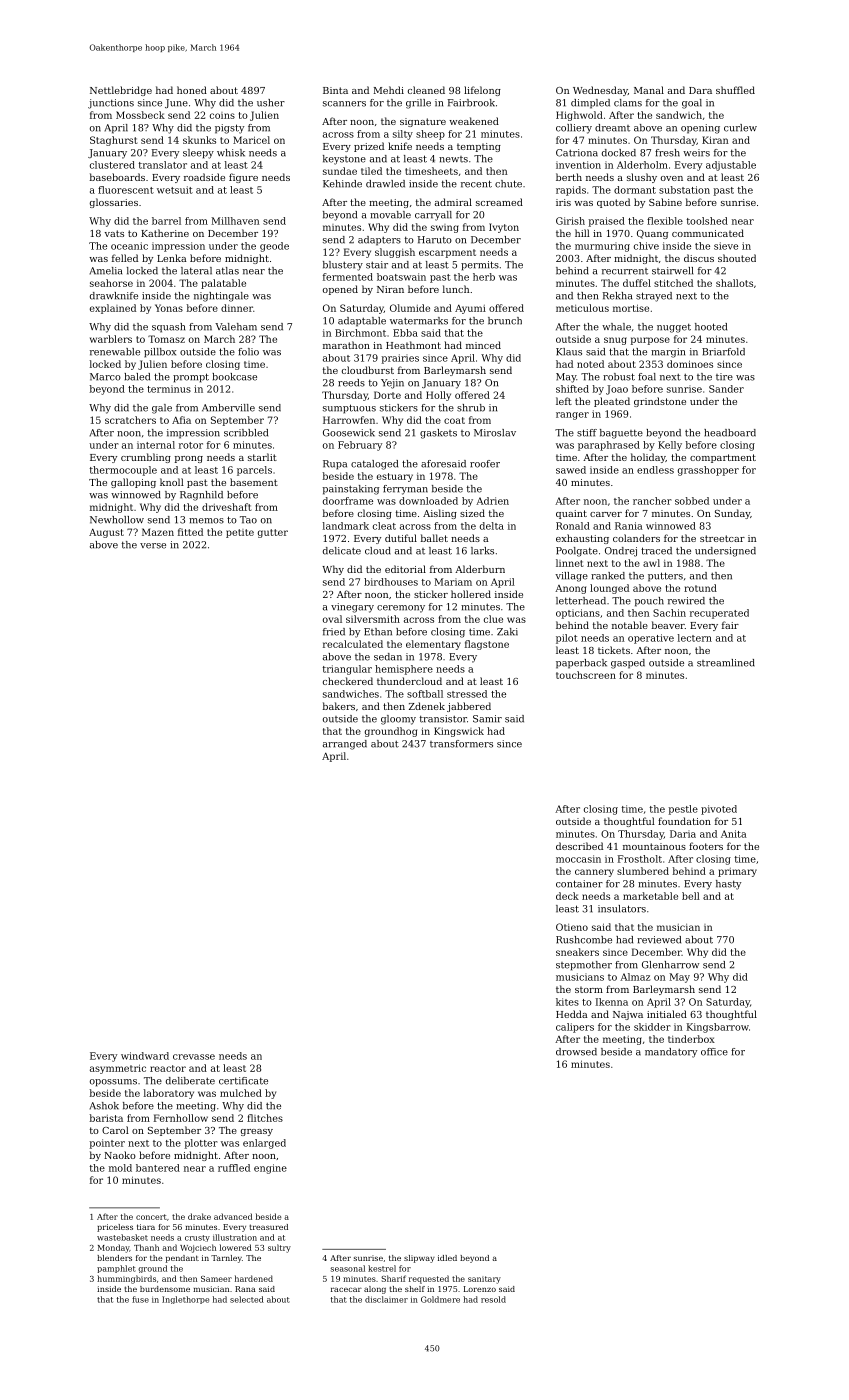 The width and height of the screenshot is (849, 1400). Describe the element at coordinates (493, 1299) in the screenshot. I see `resold` at that location.
